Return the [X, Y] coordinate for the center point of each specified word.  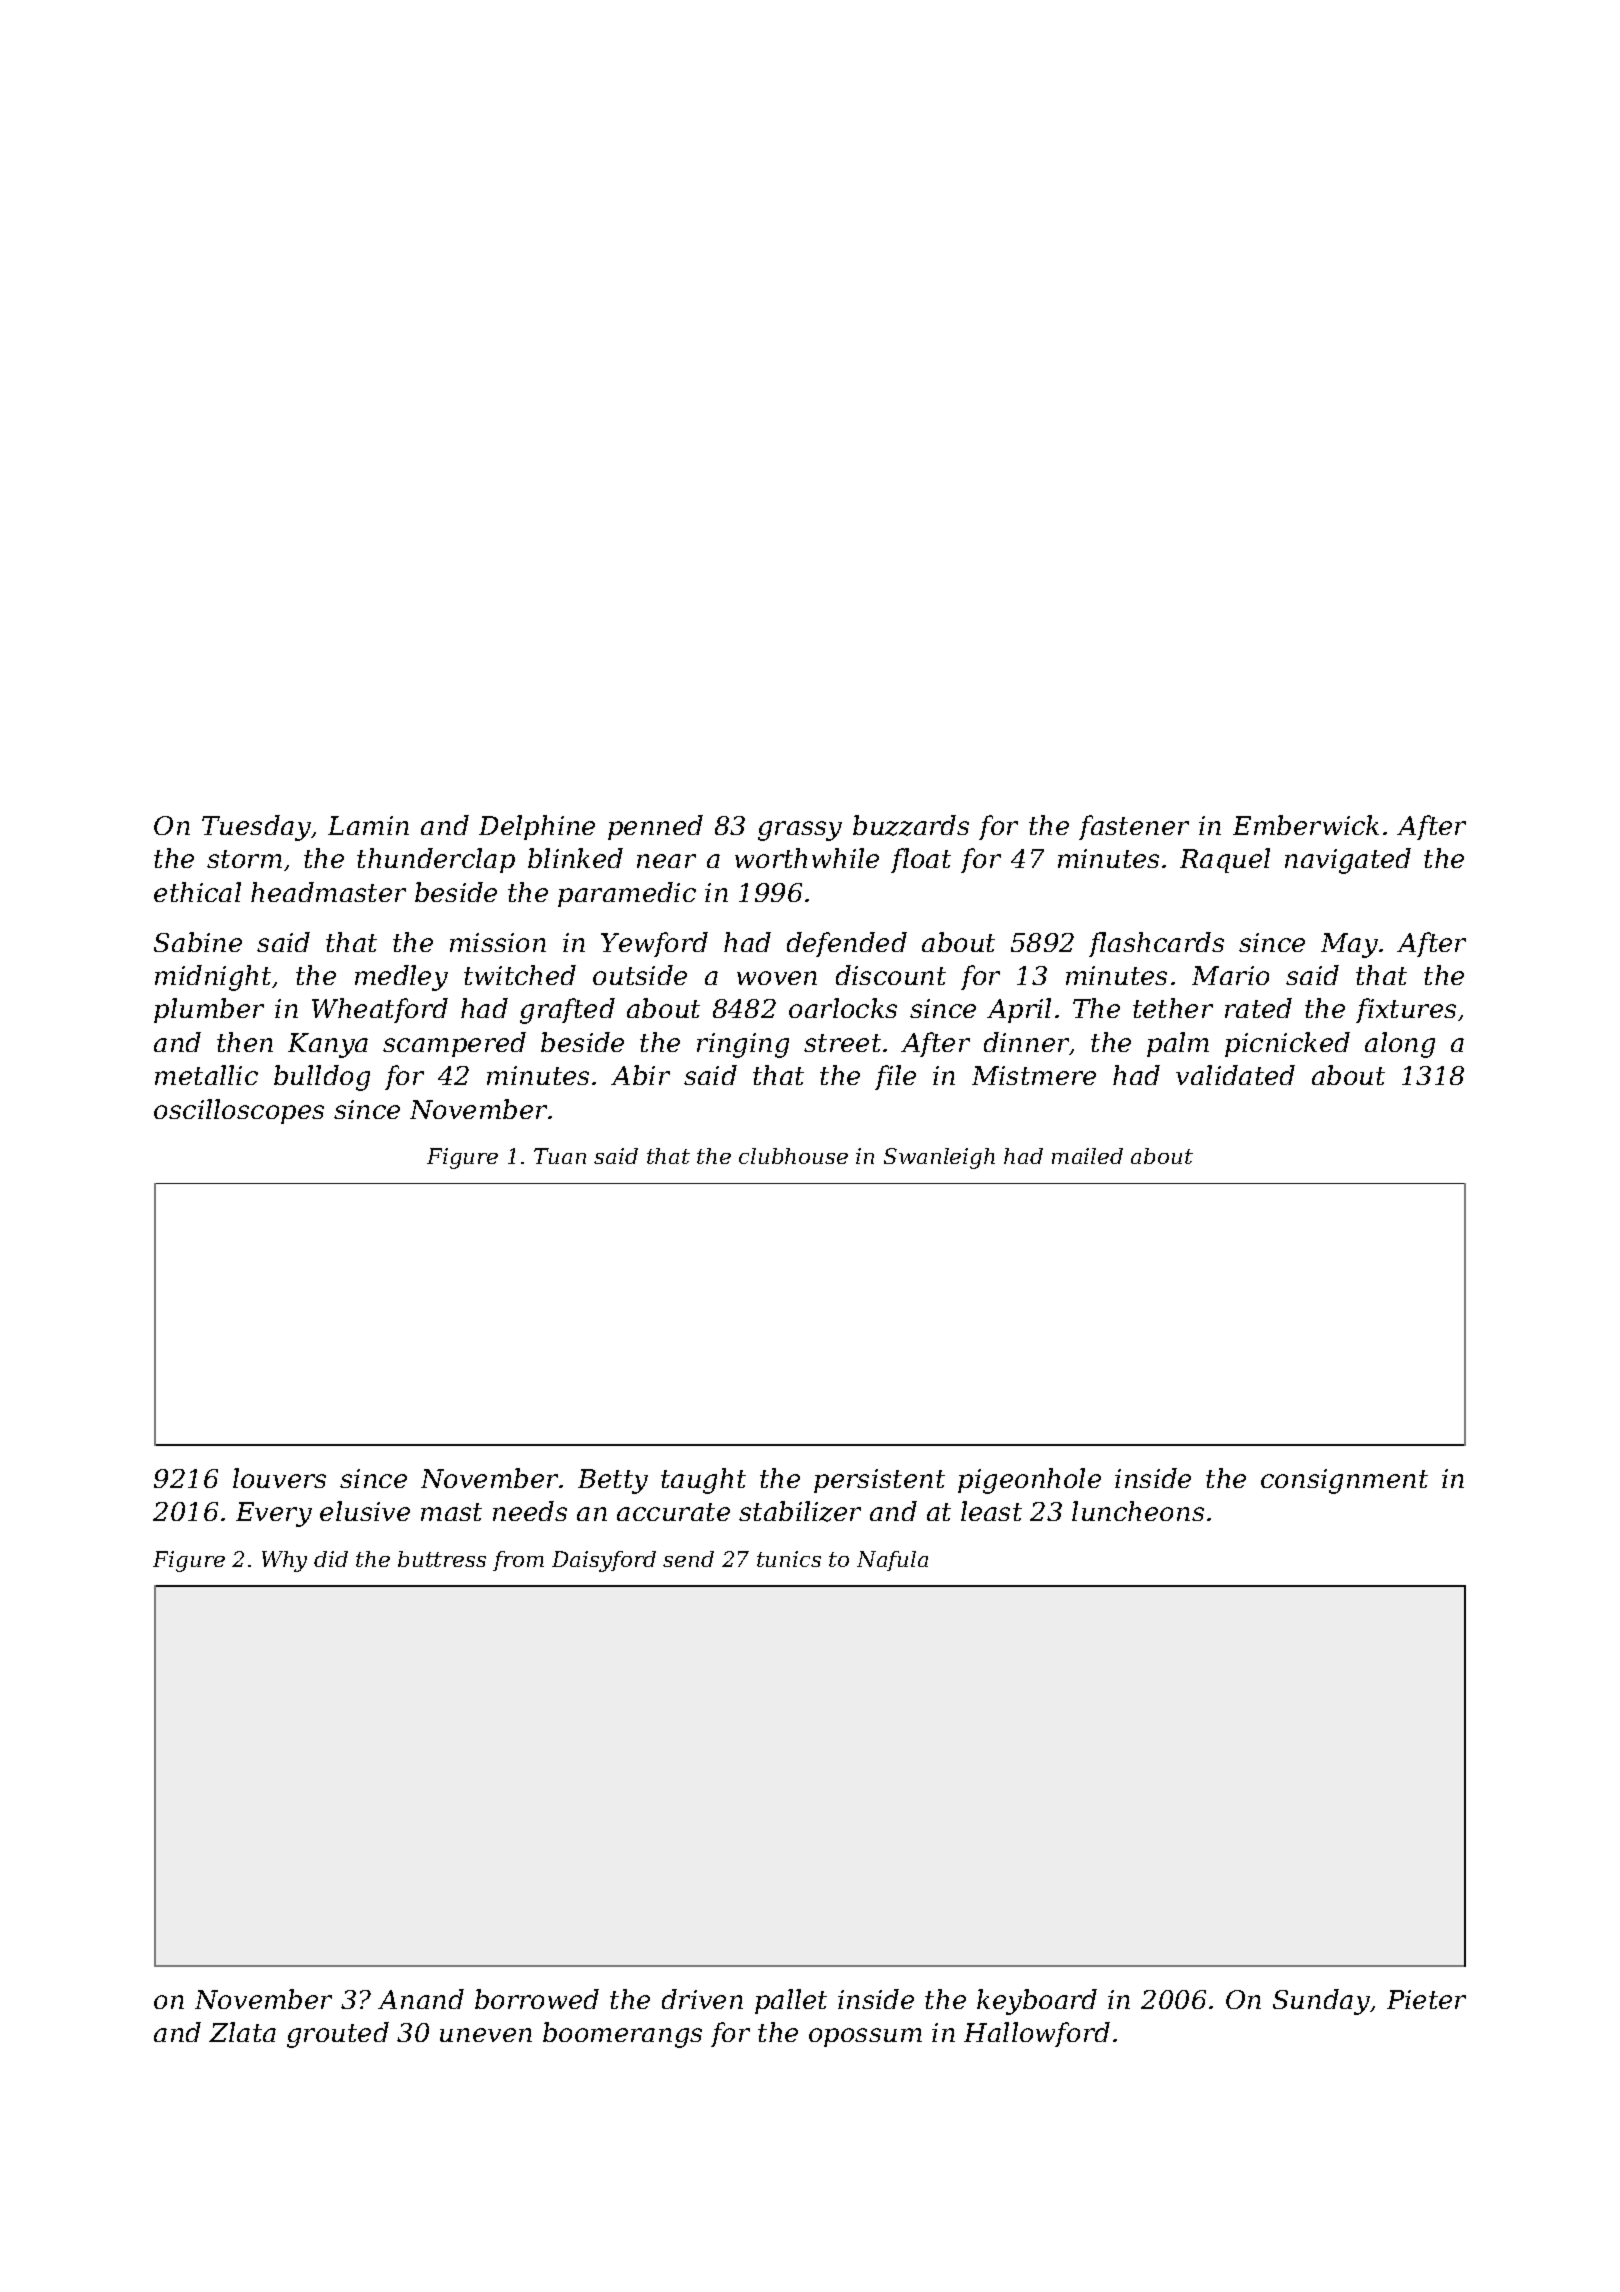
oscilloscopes [239, 1111]
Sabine [198, 942]
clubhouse [793, 1156]
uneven [486, 2035]
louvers [279, 1478]
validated [1235, 1075]
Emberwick [1306, 825]
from [518, 1561]
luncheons [1138, 1511]
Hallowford [1037, 2034]
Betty [613, 1481]
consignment [1344, 1481]
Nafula [892, 1561]
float [921, 860]
